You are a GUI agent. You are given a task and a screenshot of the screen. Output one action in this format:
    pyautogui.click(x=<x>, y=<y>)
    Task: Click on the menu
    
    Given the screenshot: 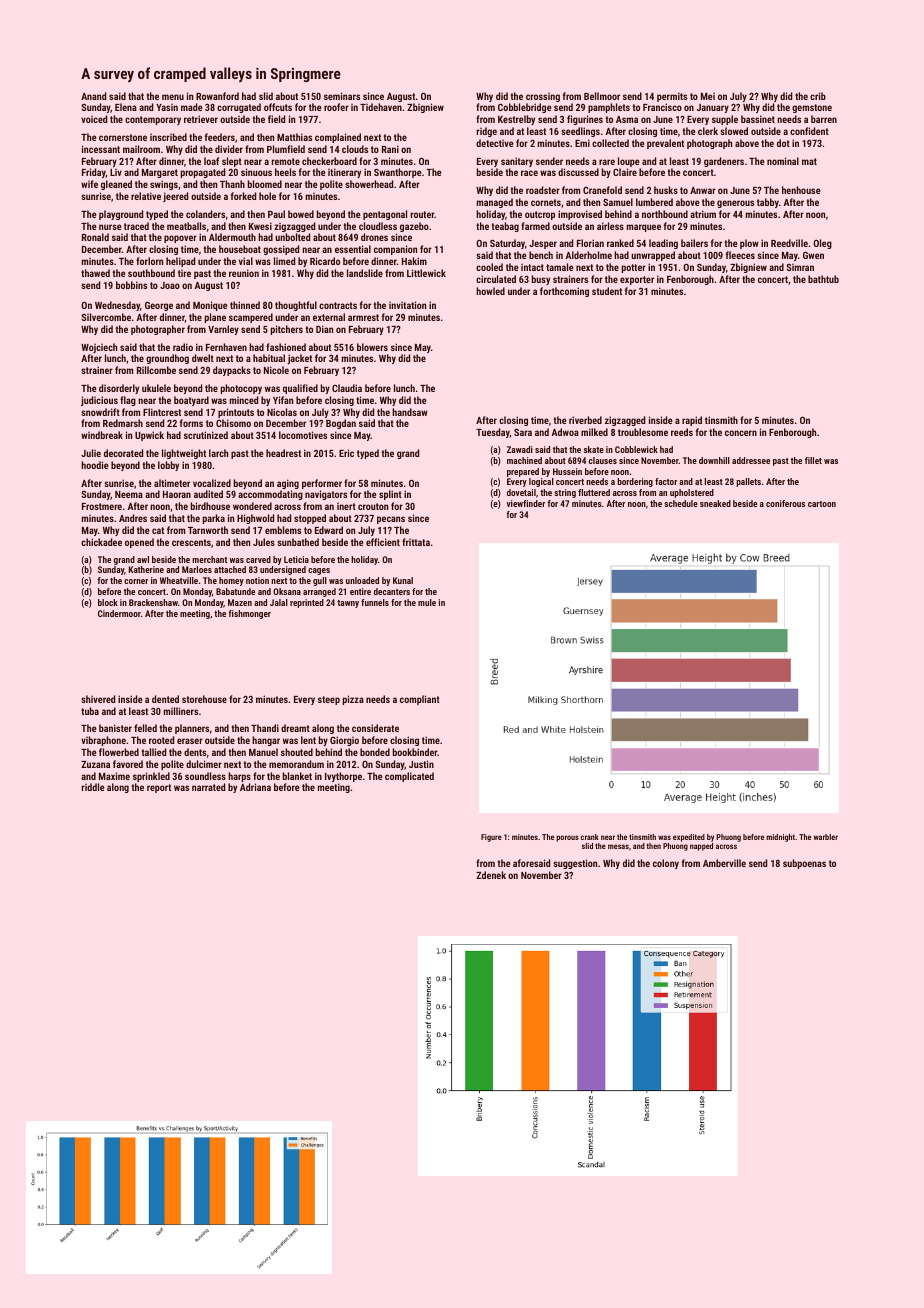 What is the action you would take?
    pyautogui.click(x=173, y=97)
